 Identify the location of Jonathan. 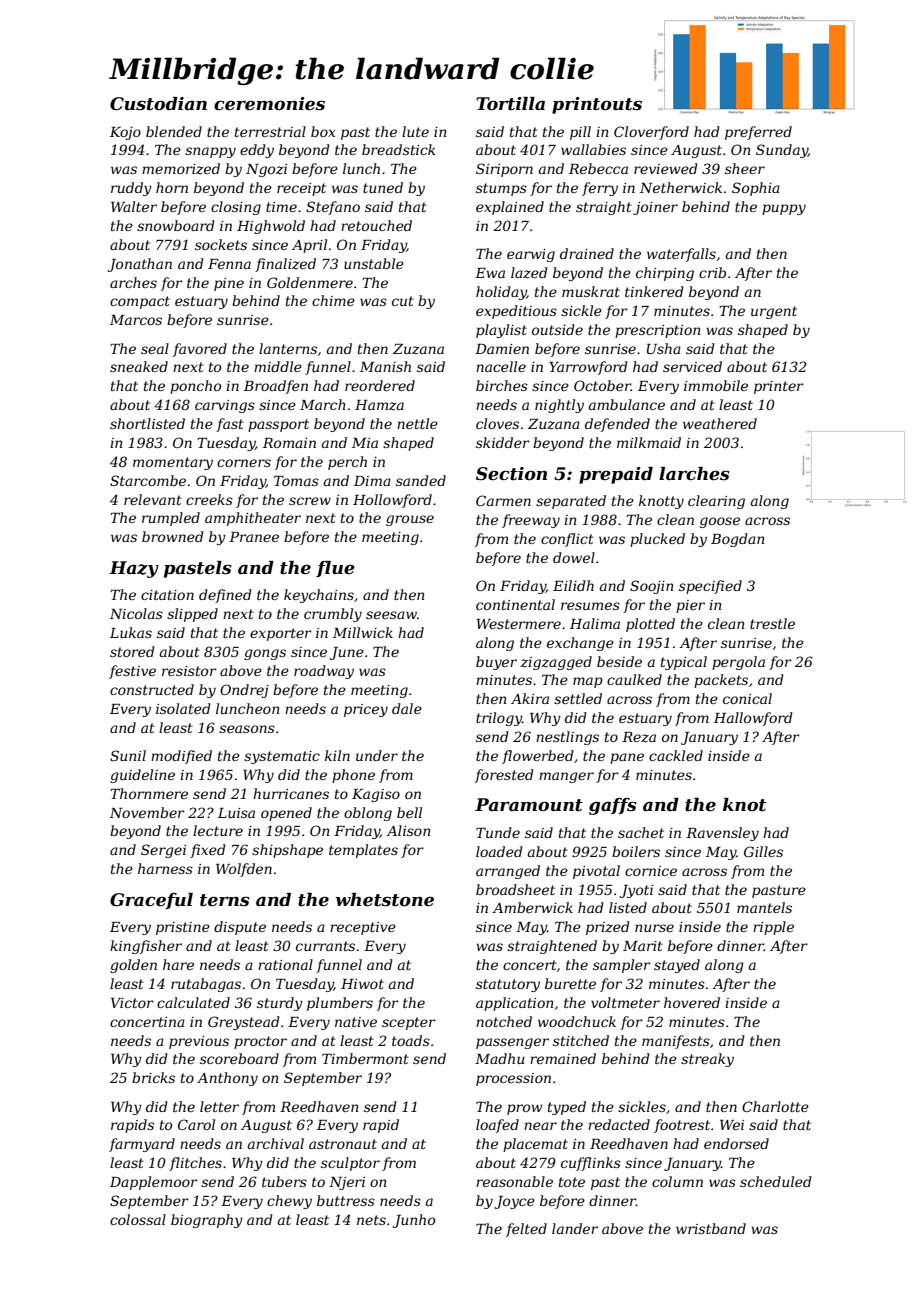
(139, 265).
